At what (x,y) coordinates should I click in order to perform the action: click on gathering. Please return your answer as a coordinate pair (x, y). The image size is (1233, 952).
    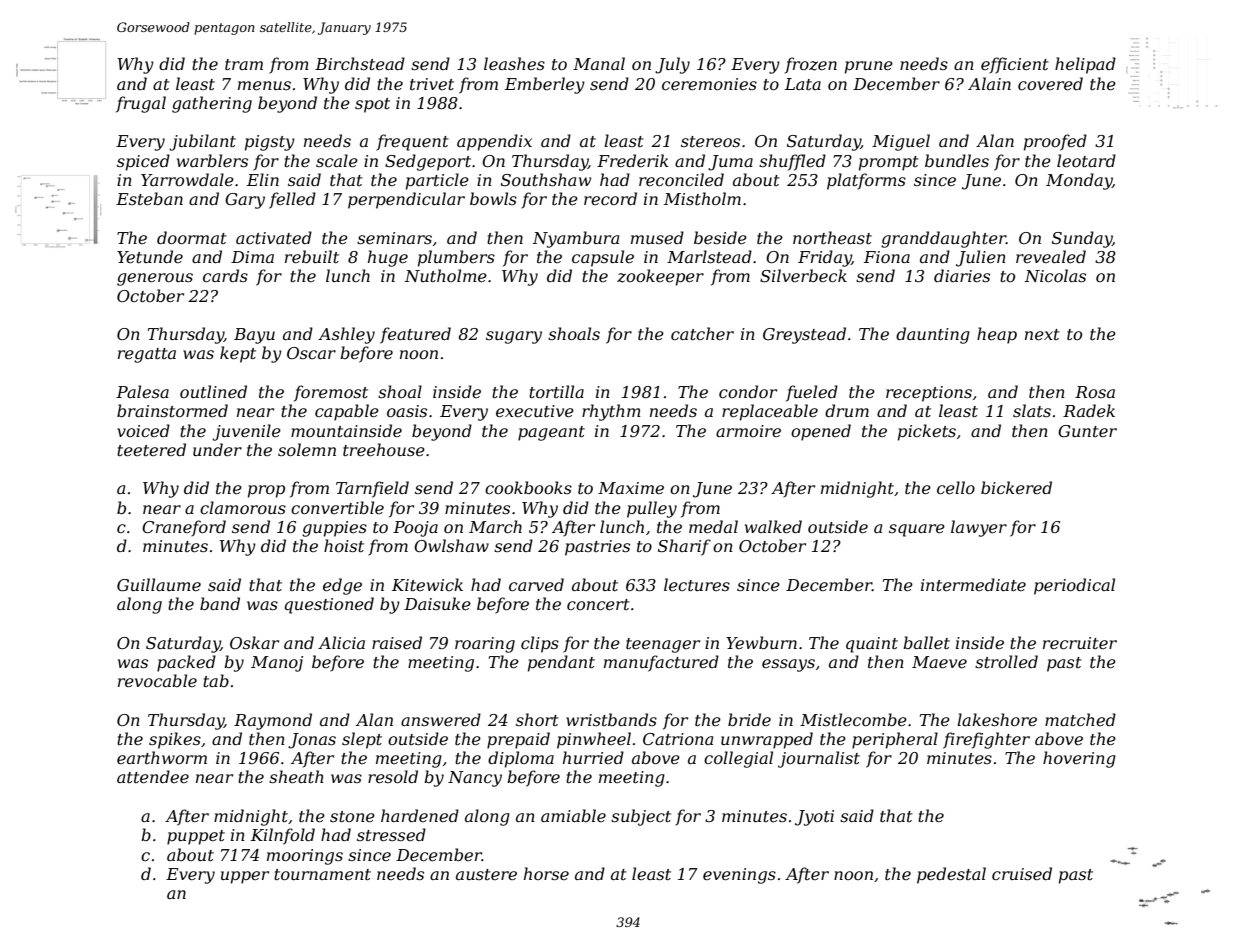
    Looking at the image, I should click on (212, 104).
